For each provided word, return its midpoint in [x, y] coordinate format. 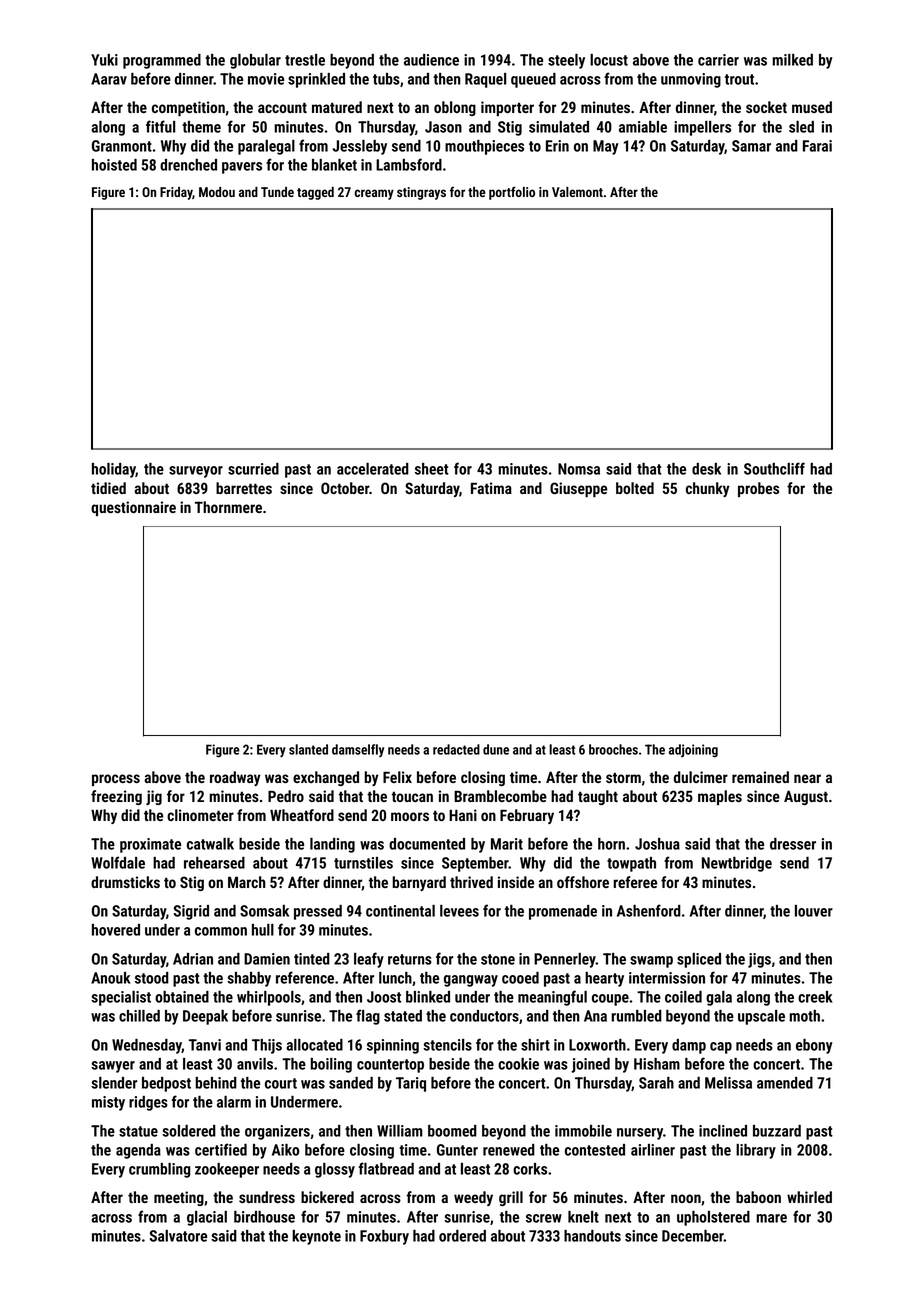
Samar [751, 146]
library [756, 1151]
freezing [116, 797]
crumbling [160, 1170]
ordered [462, 1236]
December [693, 1236]
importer [507, 108]
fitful [160, 126]
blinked [428, 997]
